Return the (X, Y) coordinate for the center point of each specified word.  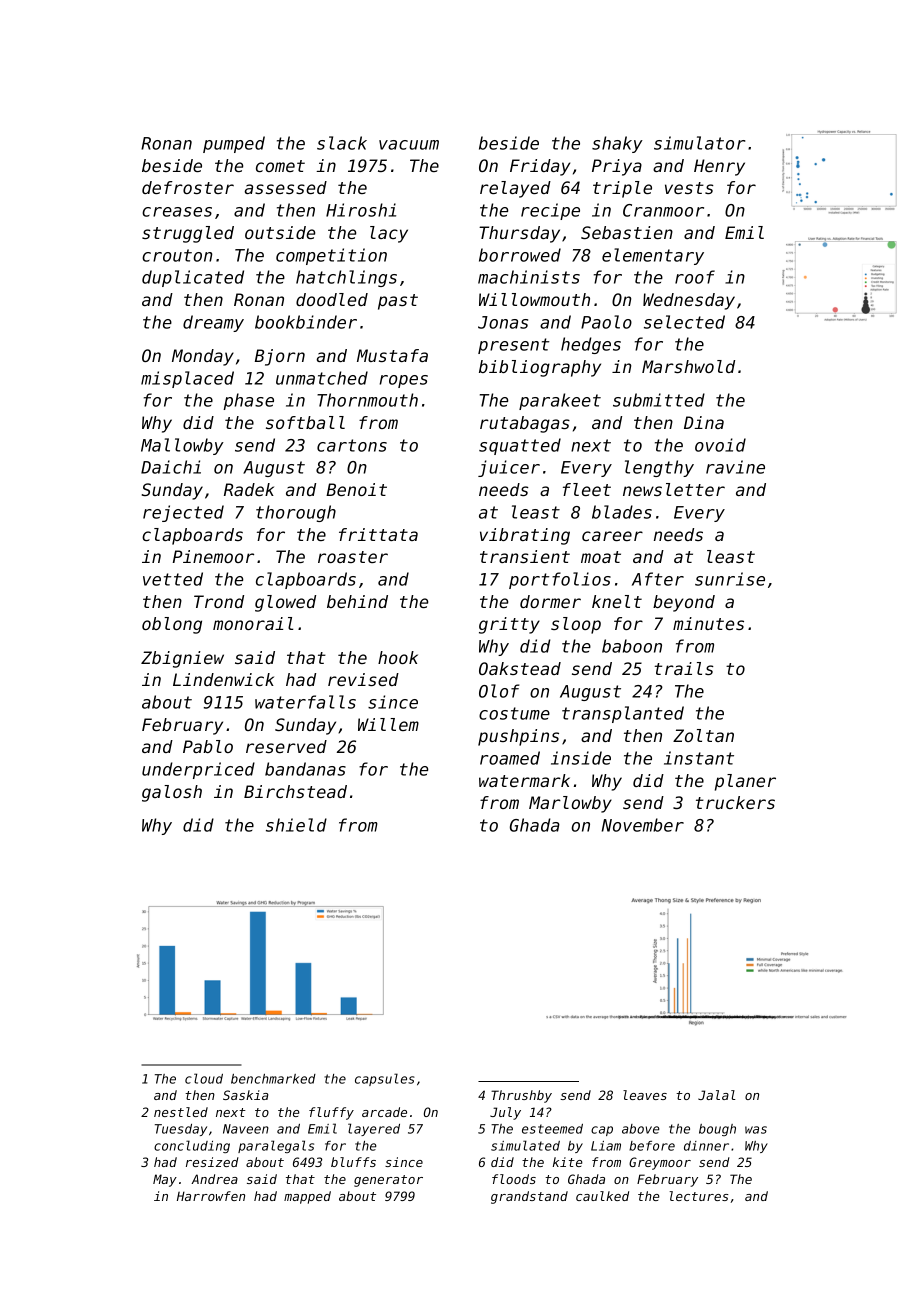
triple (622, 189)
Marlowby (570, 804)
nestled (181, 1112)
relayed (515, 189)
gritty (509, 625)
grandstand (529, 1197)
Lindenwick (223, 679)
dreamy (213, 323)
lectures (698, 1196)
